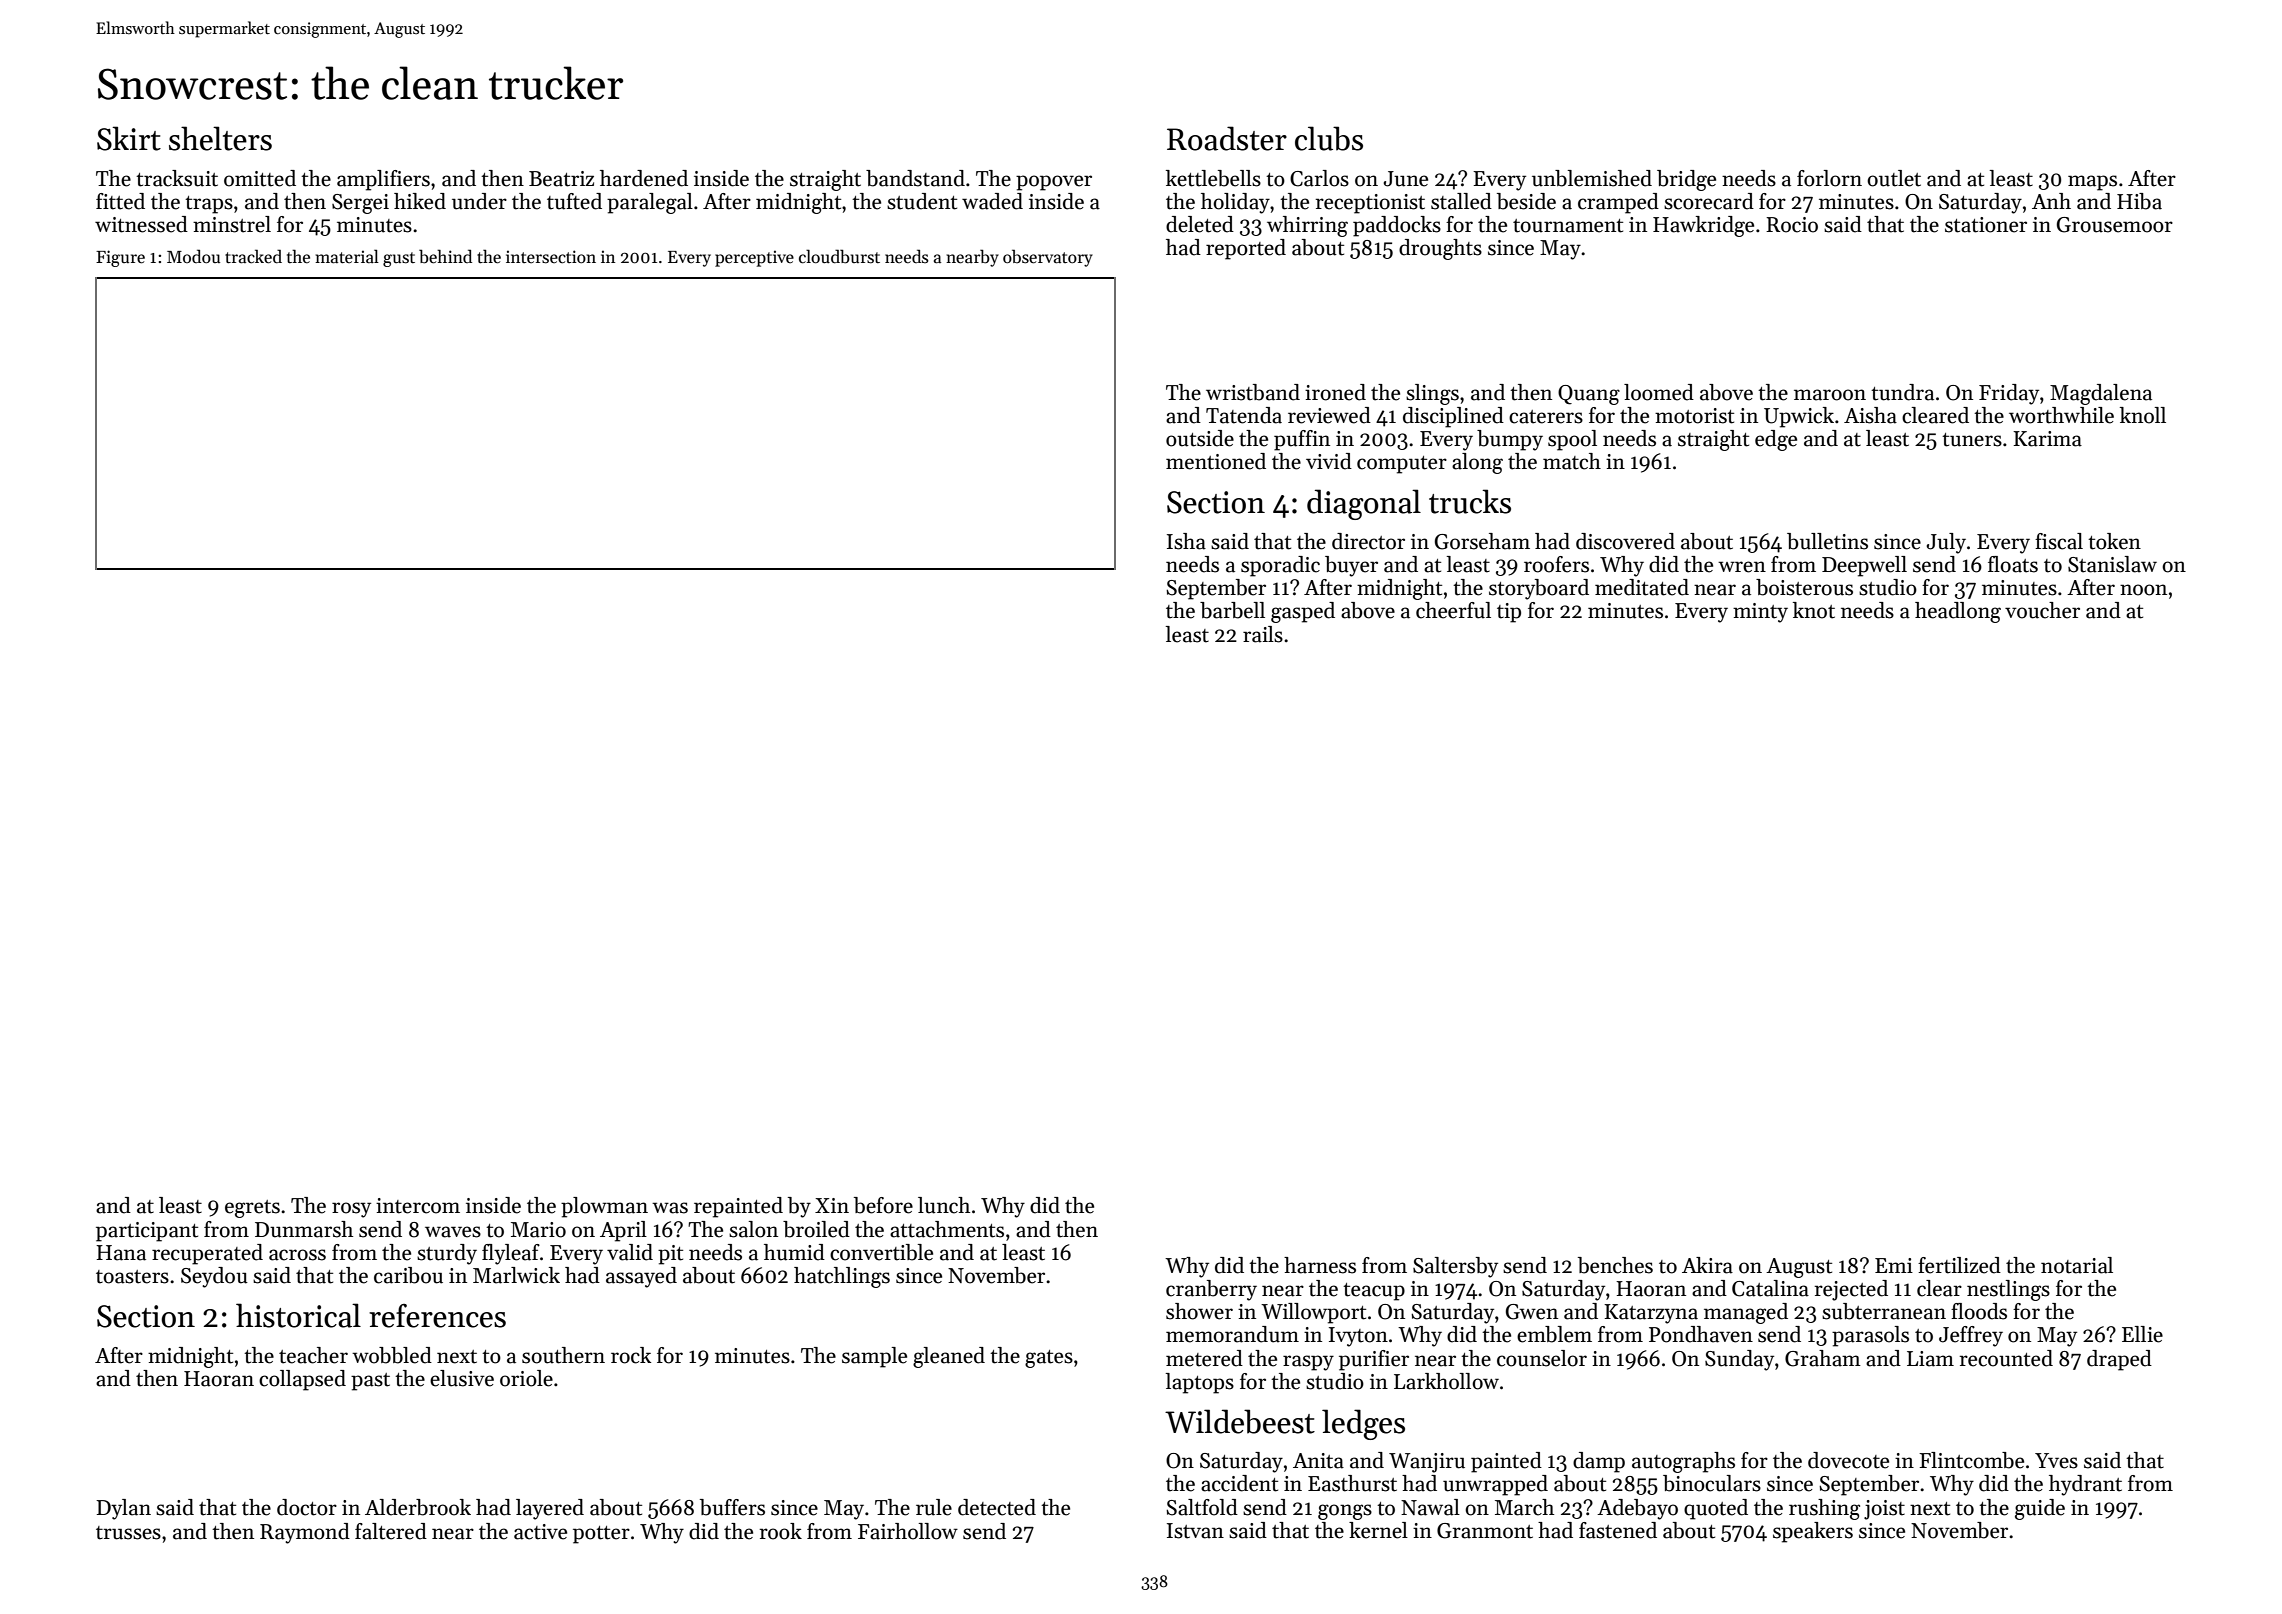 This image has height=1614, width=2282. Describe the element at coordinates (220, 138) in the image. I see `shelters` at that location.
